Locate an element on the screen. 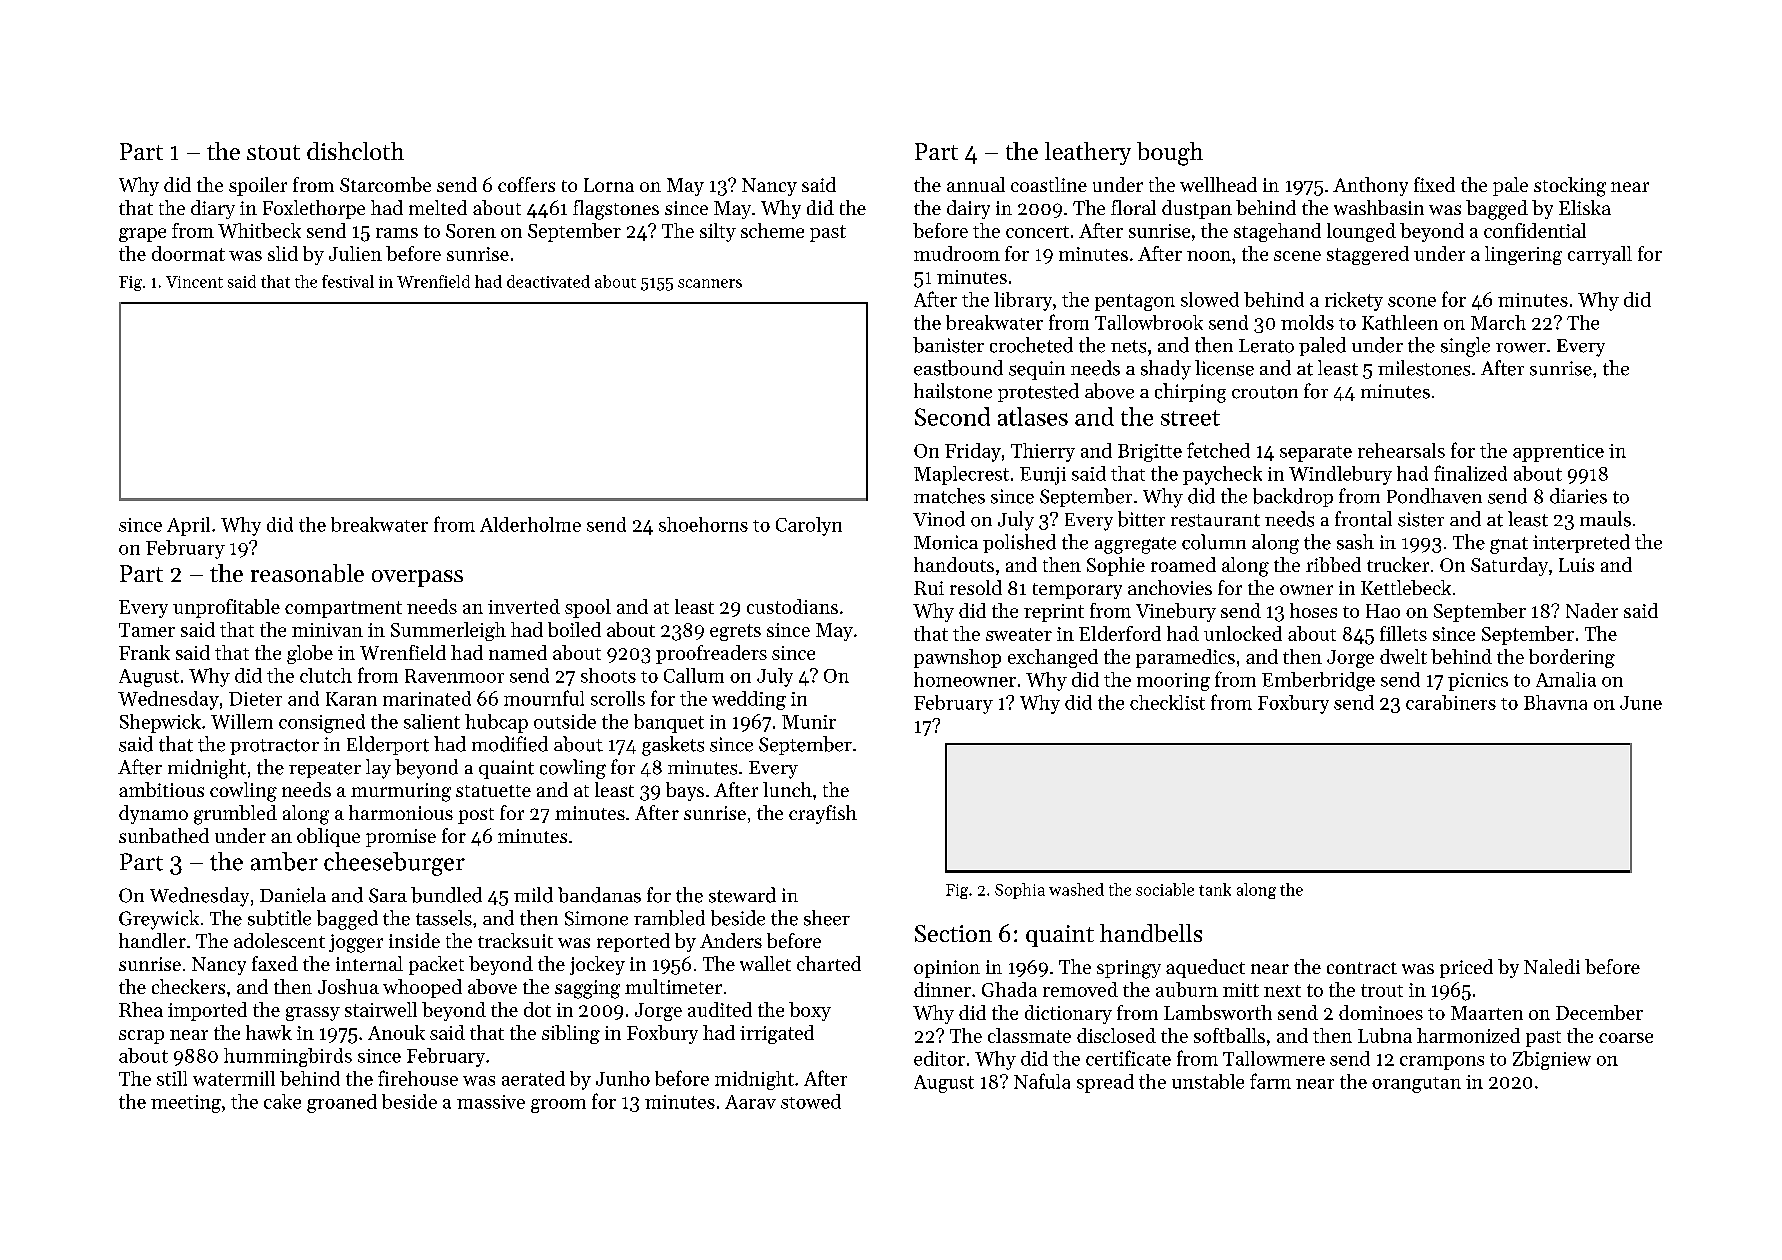  steward is located at coordinates (742, 895).
